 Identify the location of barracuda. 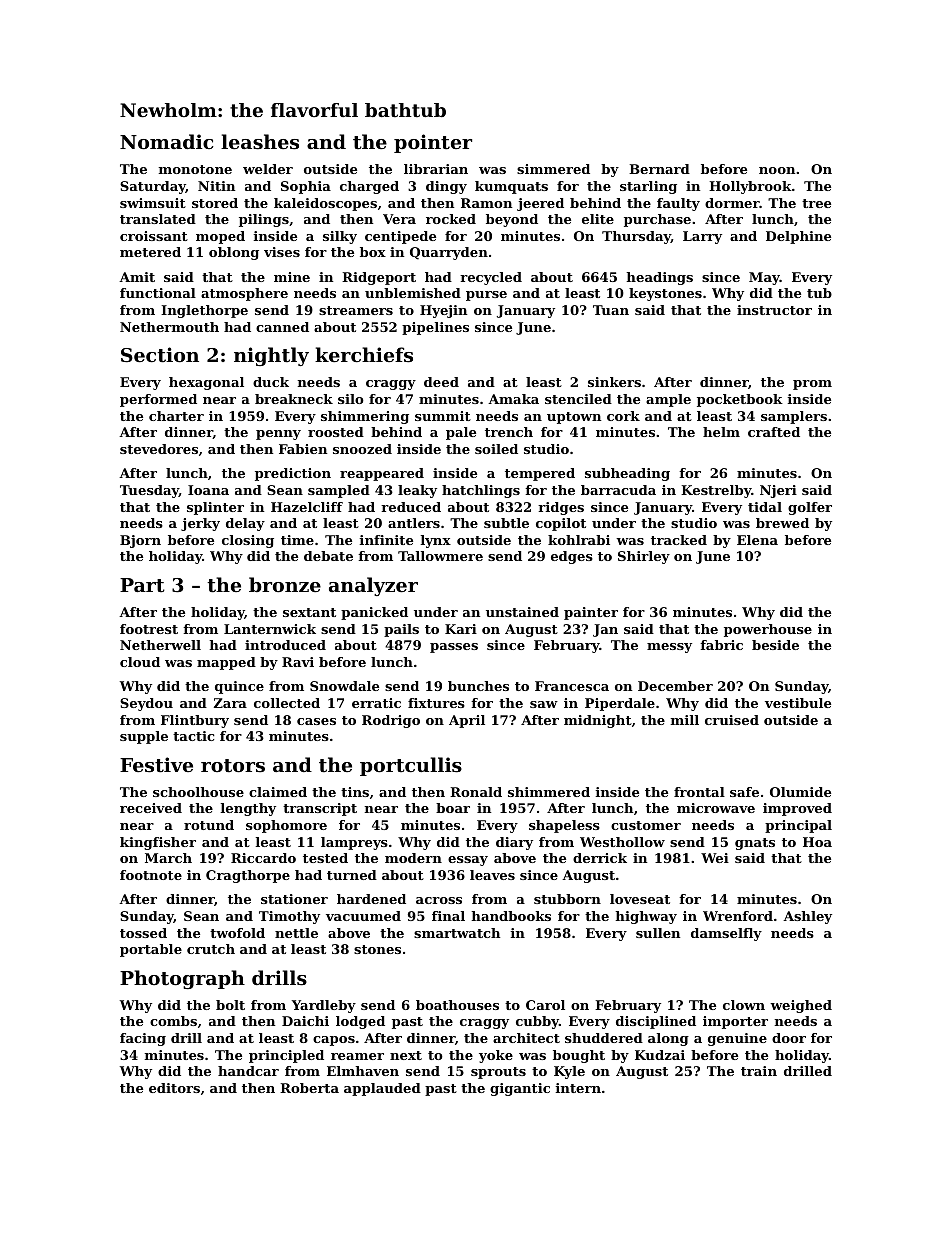
(618, 490).
